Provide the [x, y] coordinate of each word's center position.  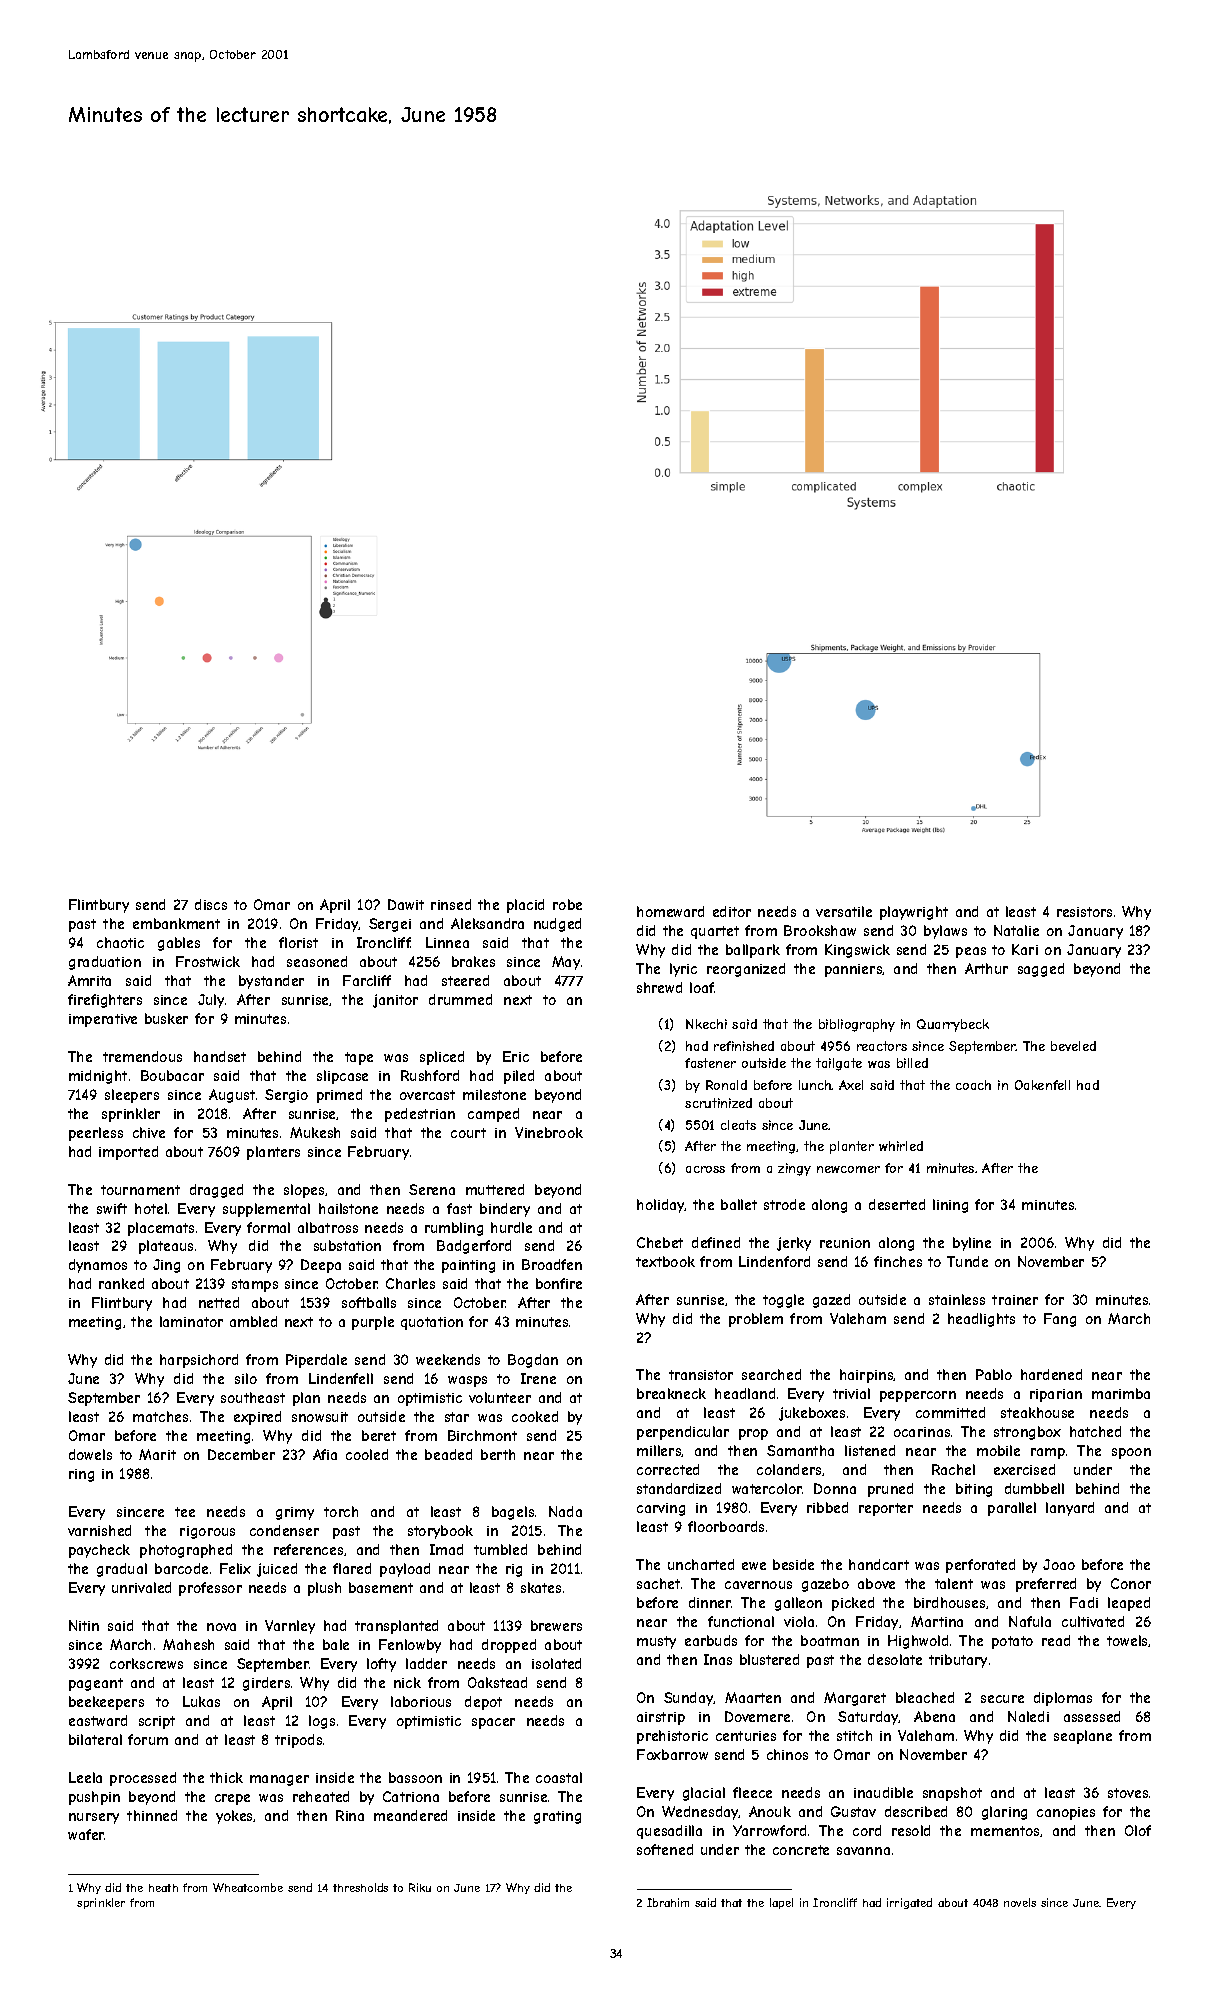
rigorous [207, 1532]
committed [950, 1412]
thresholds [360, 1887]
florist [298, 942]
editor [732, 911]
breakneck [671, 1393]
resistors [1084, 912]
